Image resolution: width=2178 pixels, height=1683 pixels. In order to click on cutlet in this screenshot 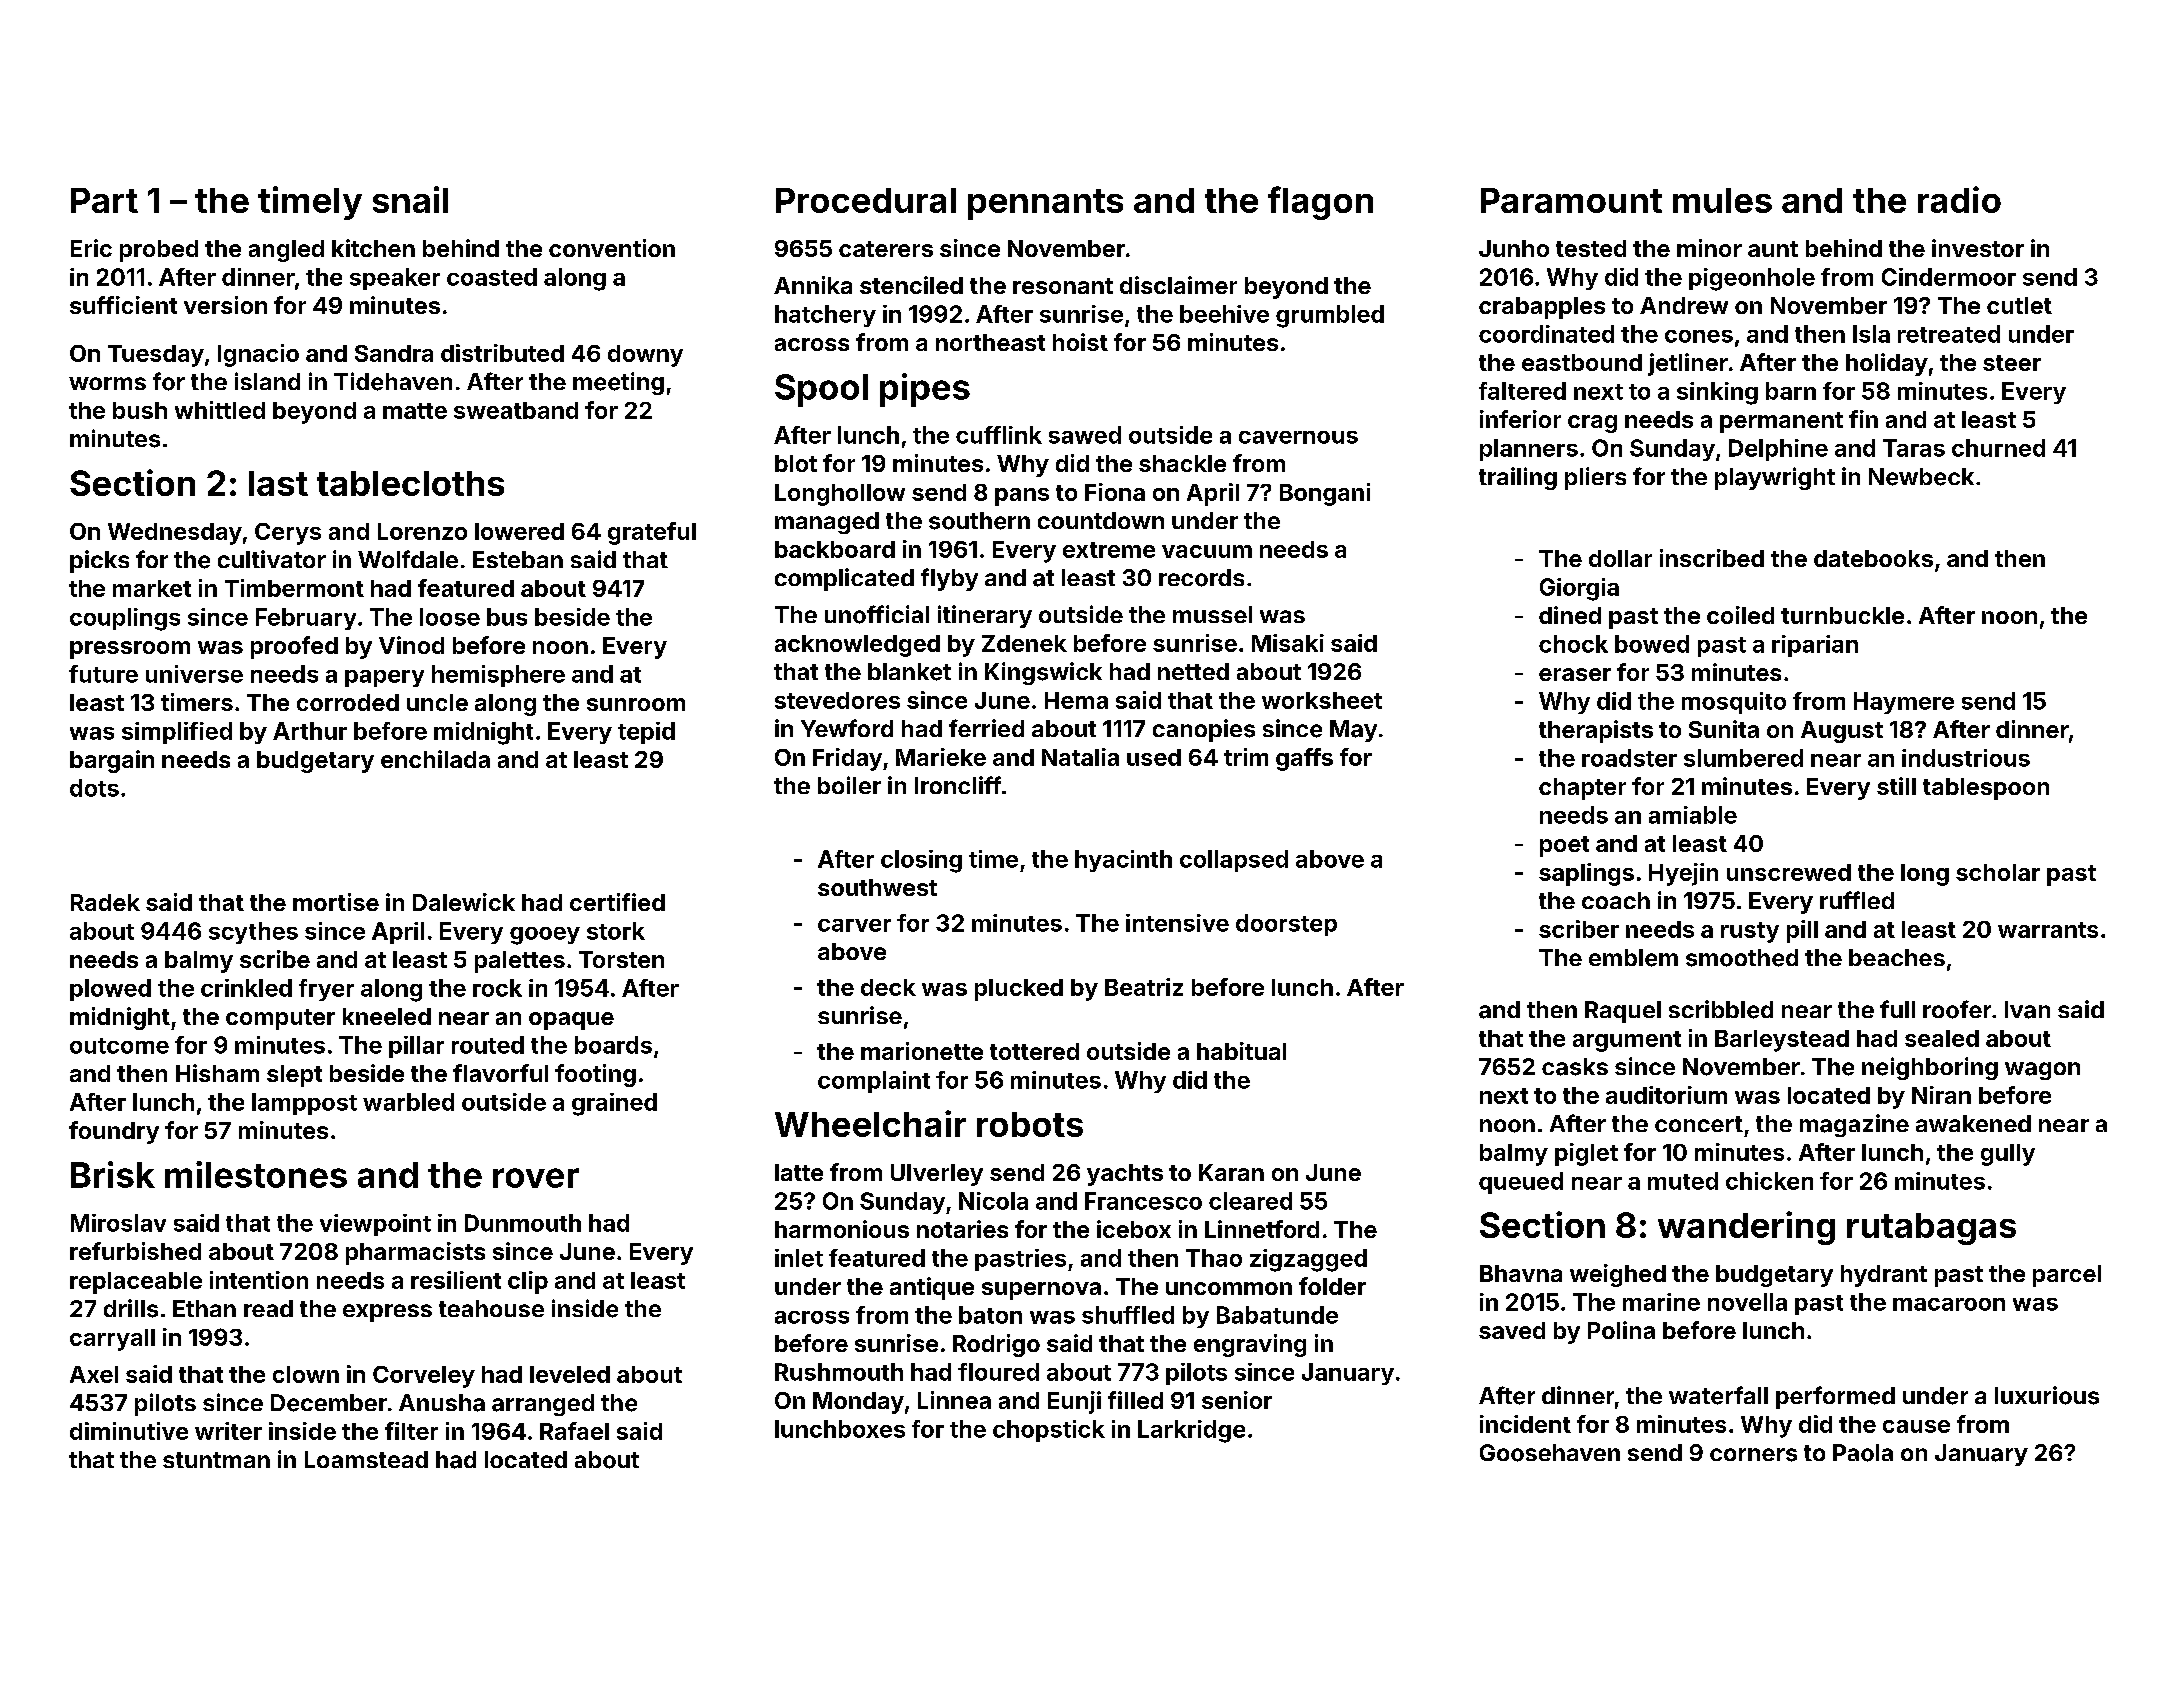, I will do `click(2019, 305)`.
